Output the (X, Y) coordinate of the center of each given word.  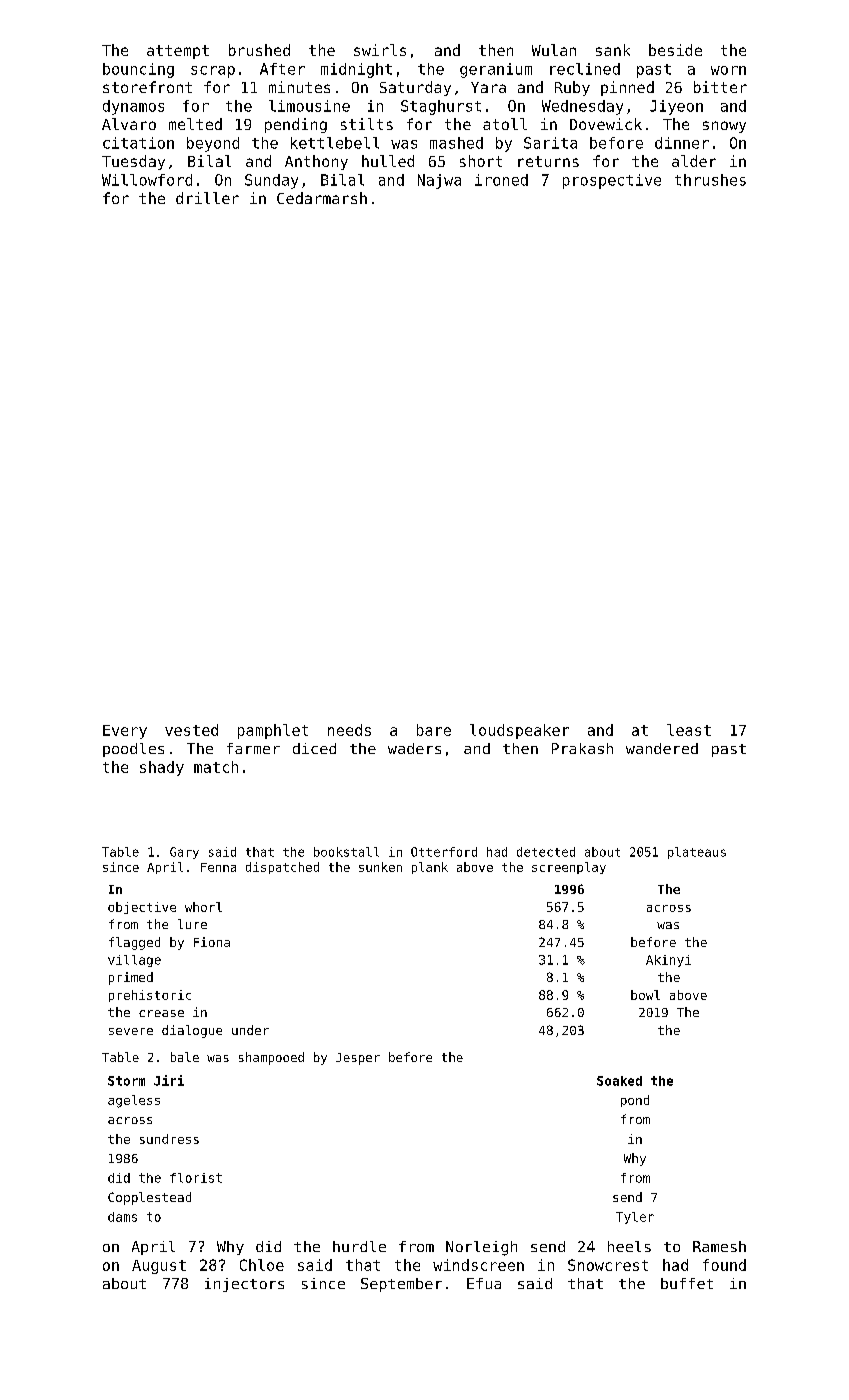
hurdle (359, 1246)
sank (613, 50)
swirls (380, 50)
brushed (259, 50)
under (250, 1030)
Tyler (635, 1218)
